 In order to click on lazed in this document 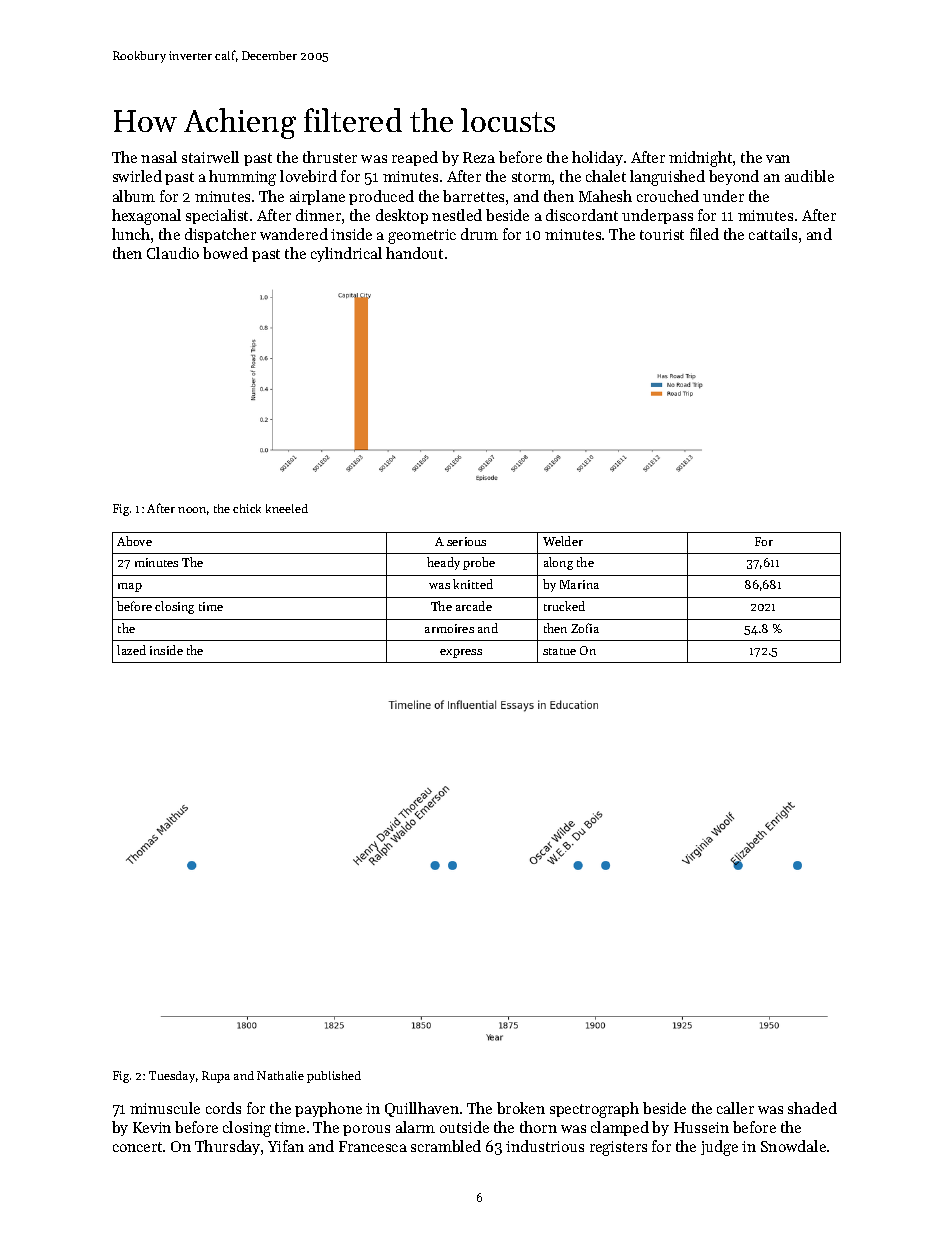, I will do `click(131, 650)`.
